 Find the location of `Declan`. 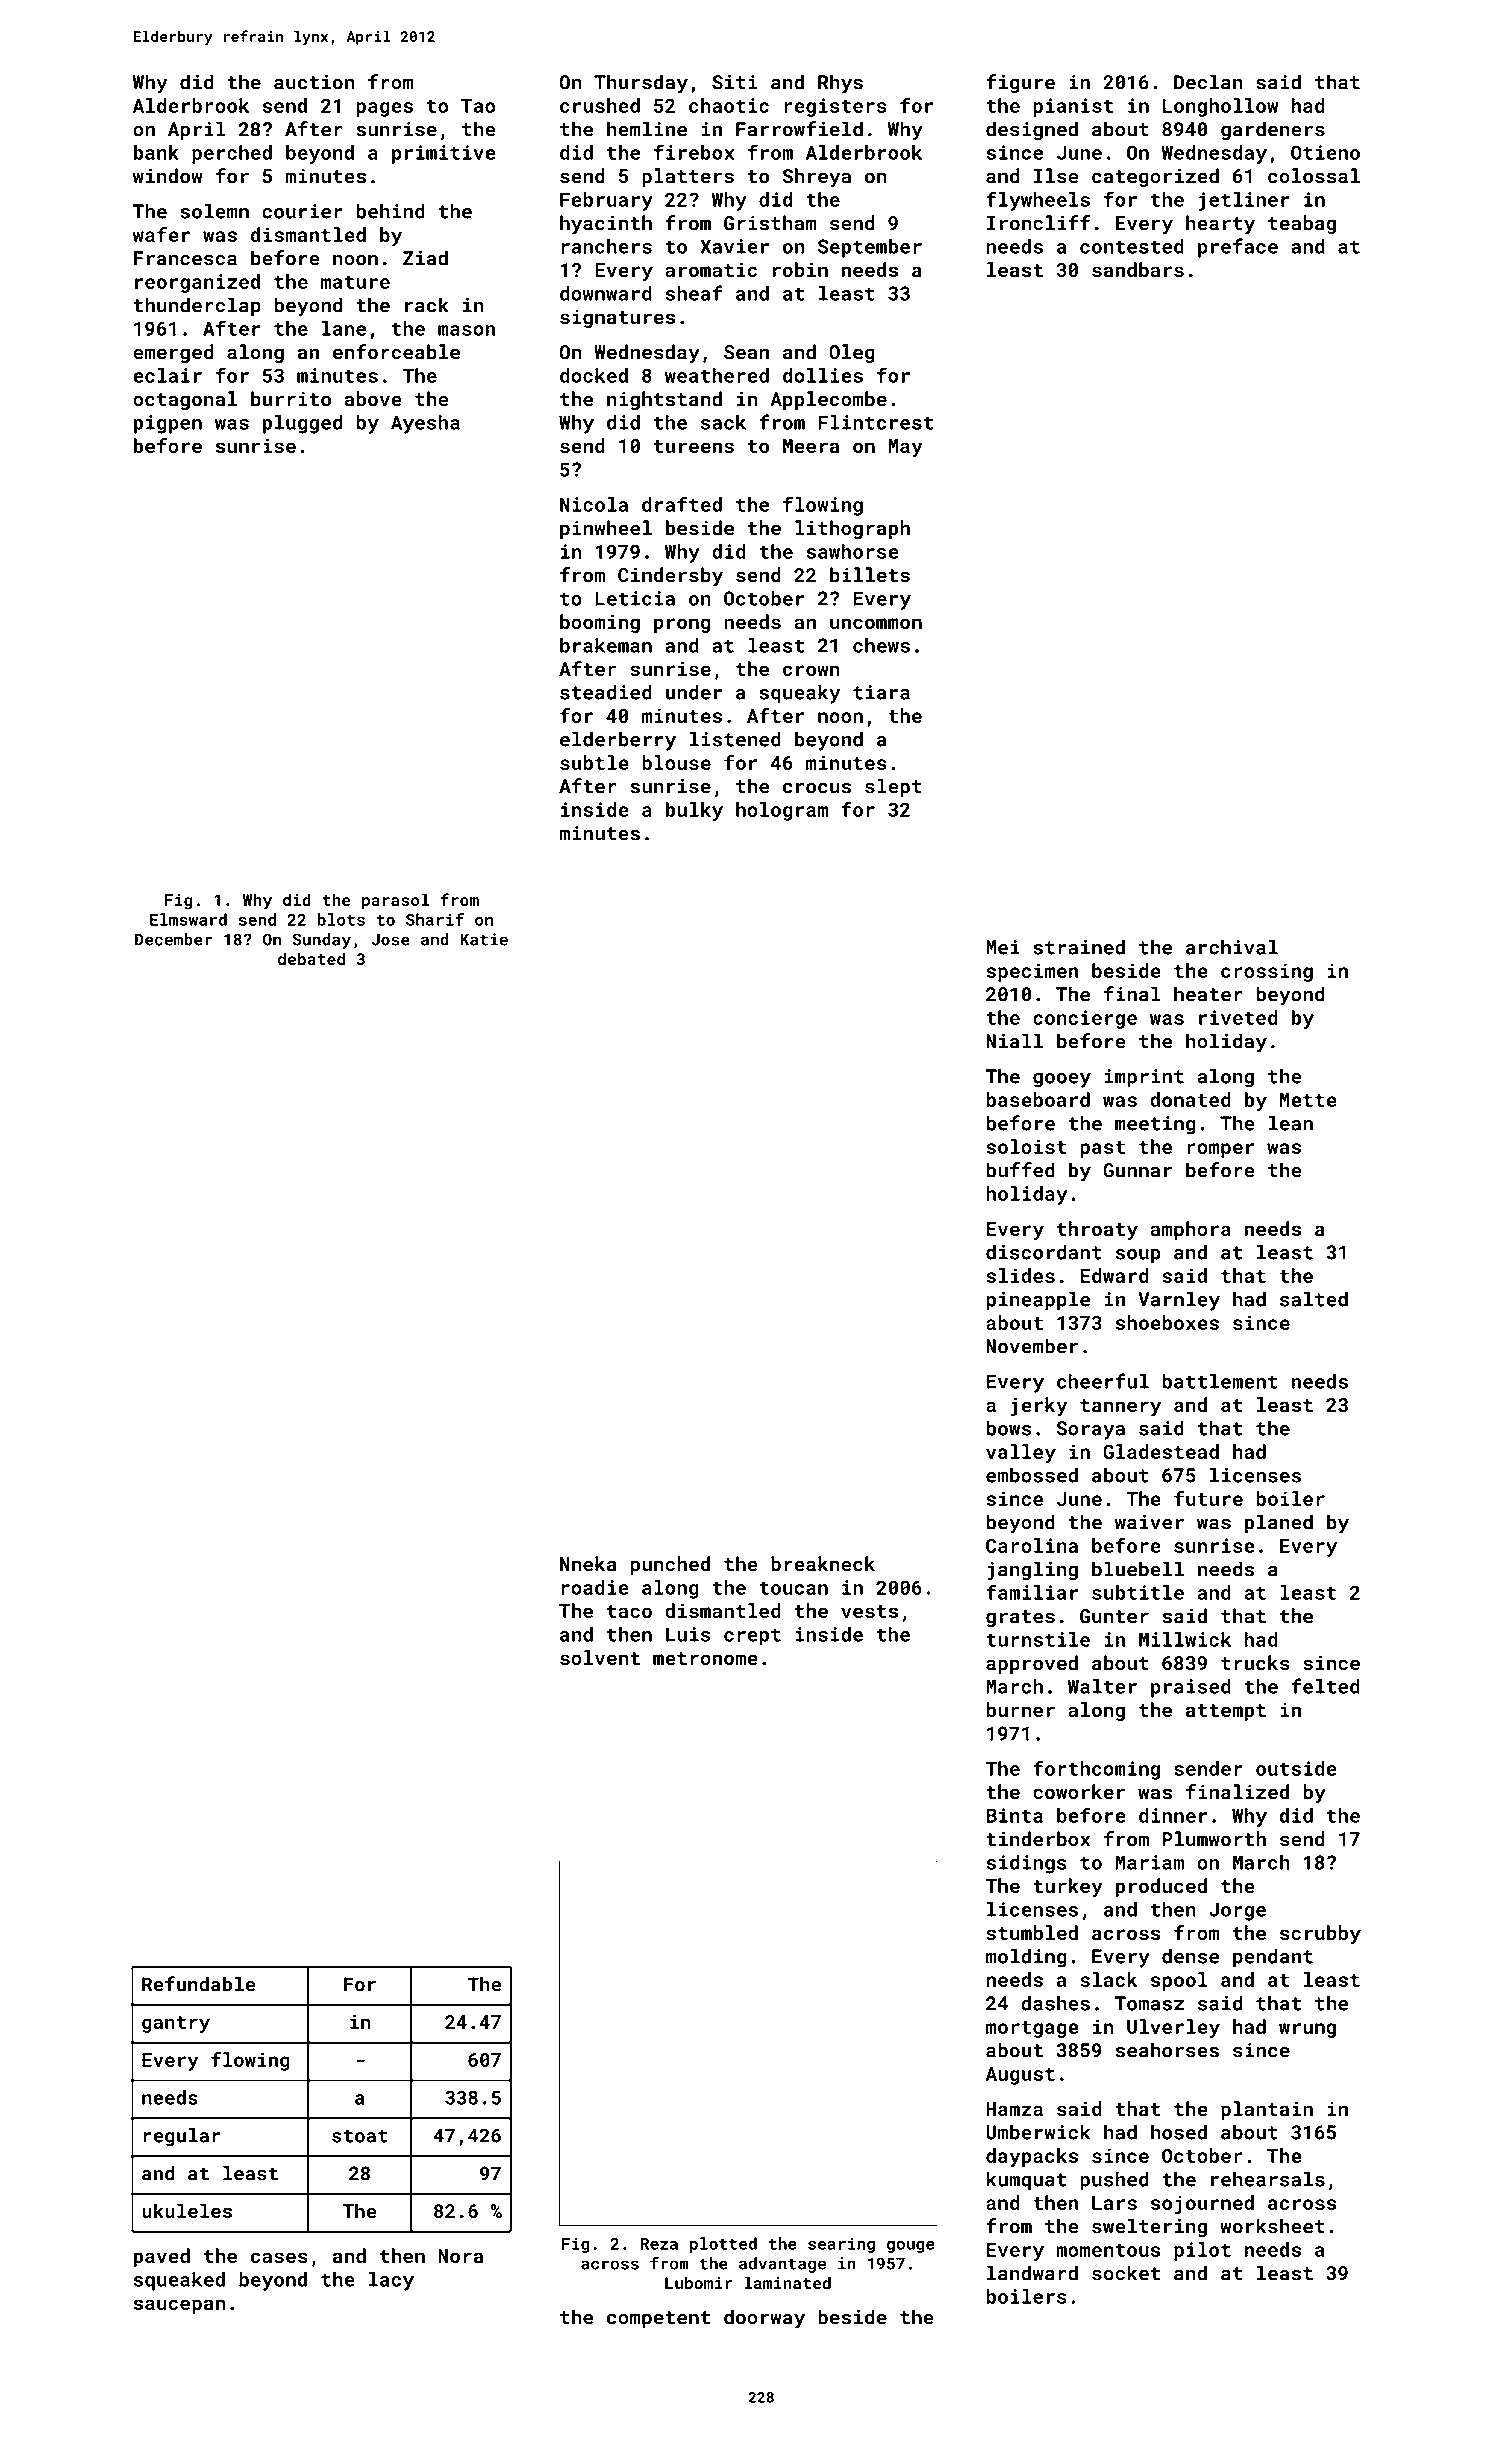

Declan is located at coordinates (1208, 82).
